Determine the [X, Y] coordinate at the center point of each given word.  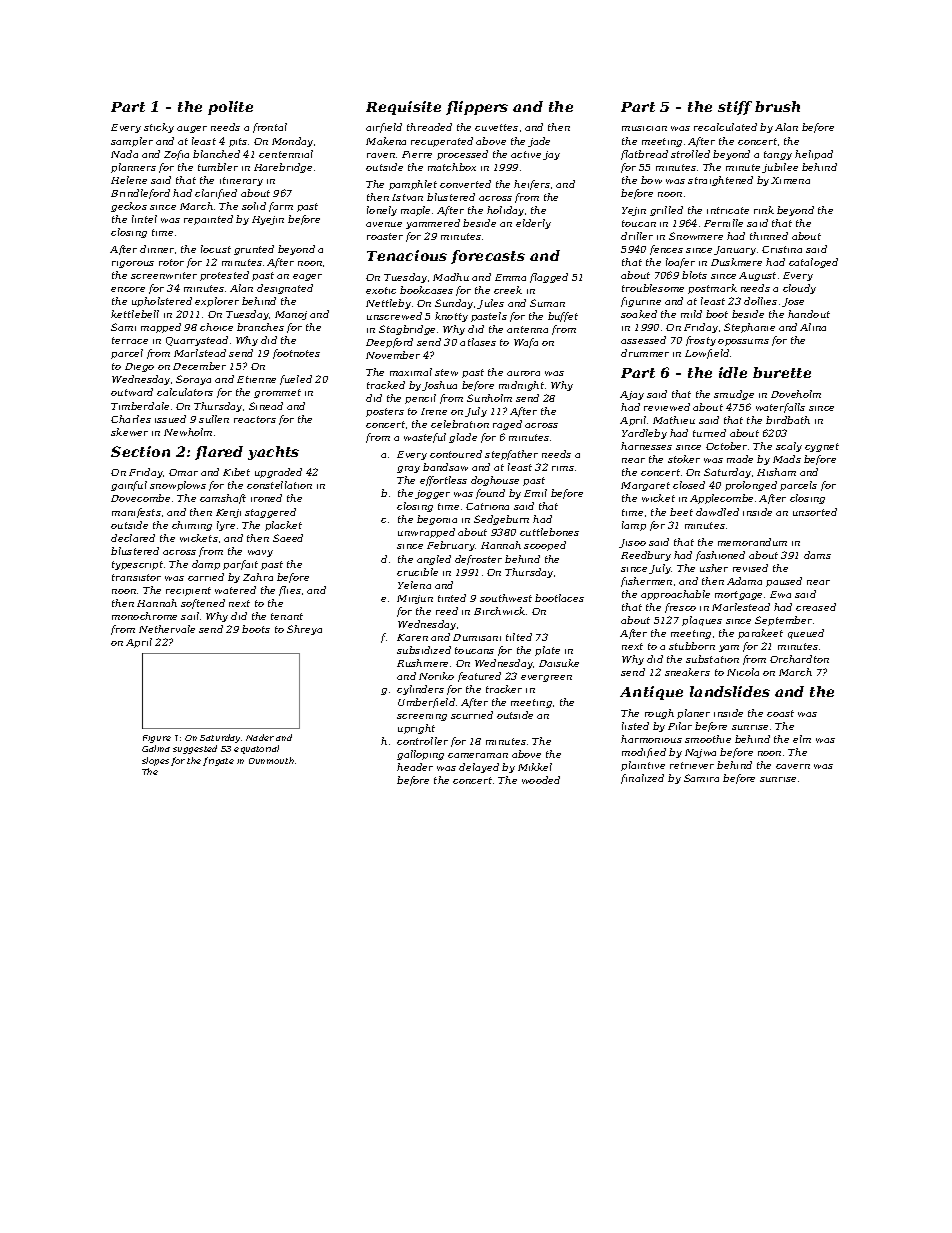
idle [733, 372]
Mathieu [674, 420]
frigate [218, 761]
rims [563, 468]
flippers [477, 108]
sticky [159, 128]
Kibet [236, 472]
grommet [277, 393]
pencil [420, 399]
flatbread [644, 155]
